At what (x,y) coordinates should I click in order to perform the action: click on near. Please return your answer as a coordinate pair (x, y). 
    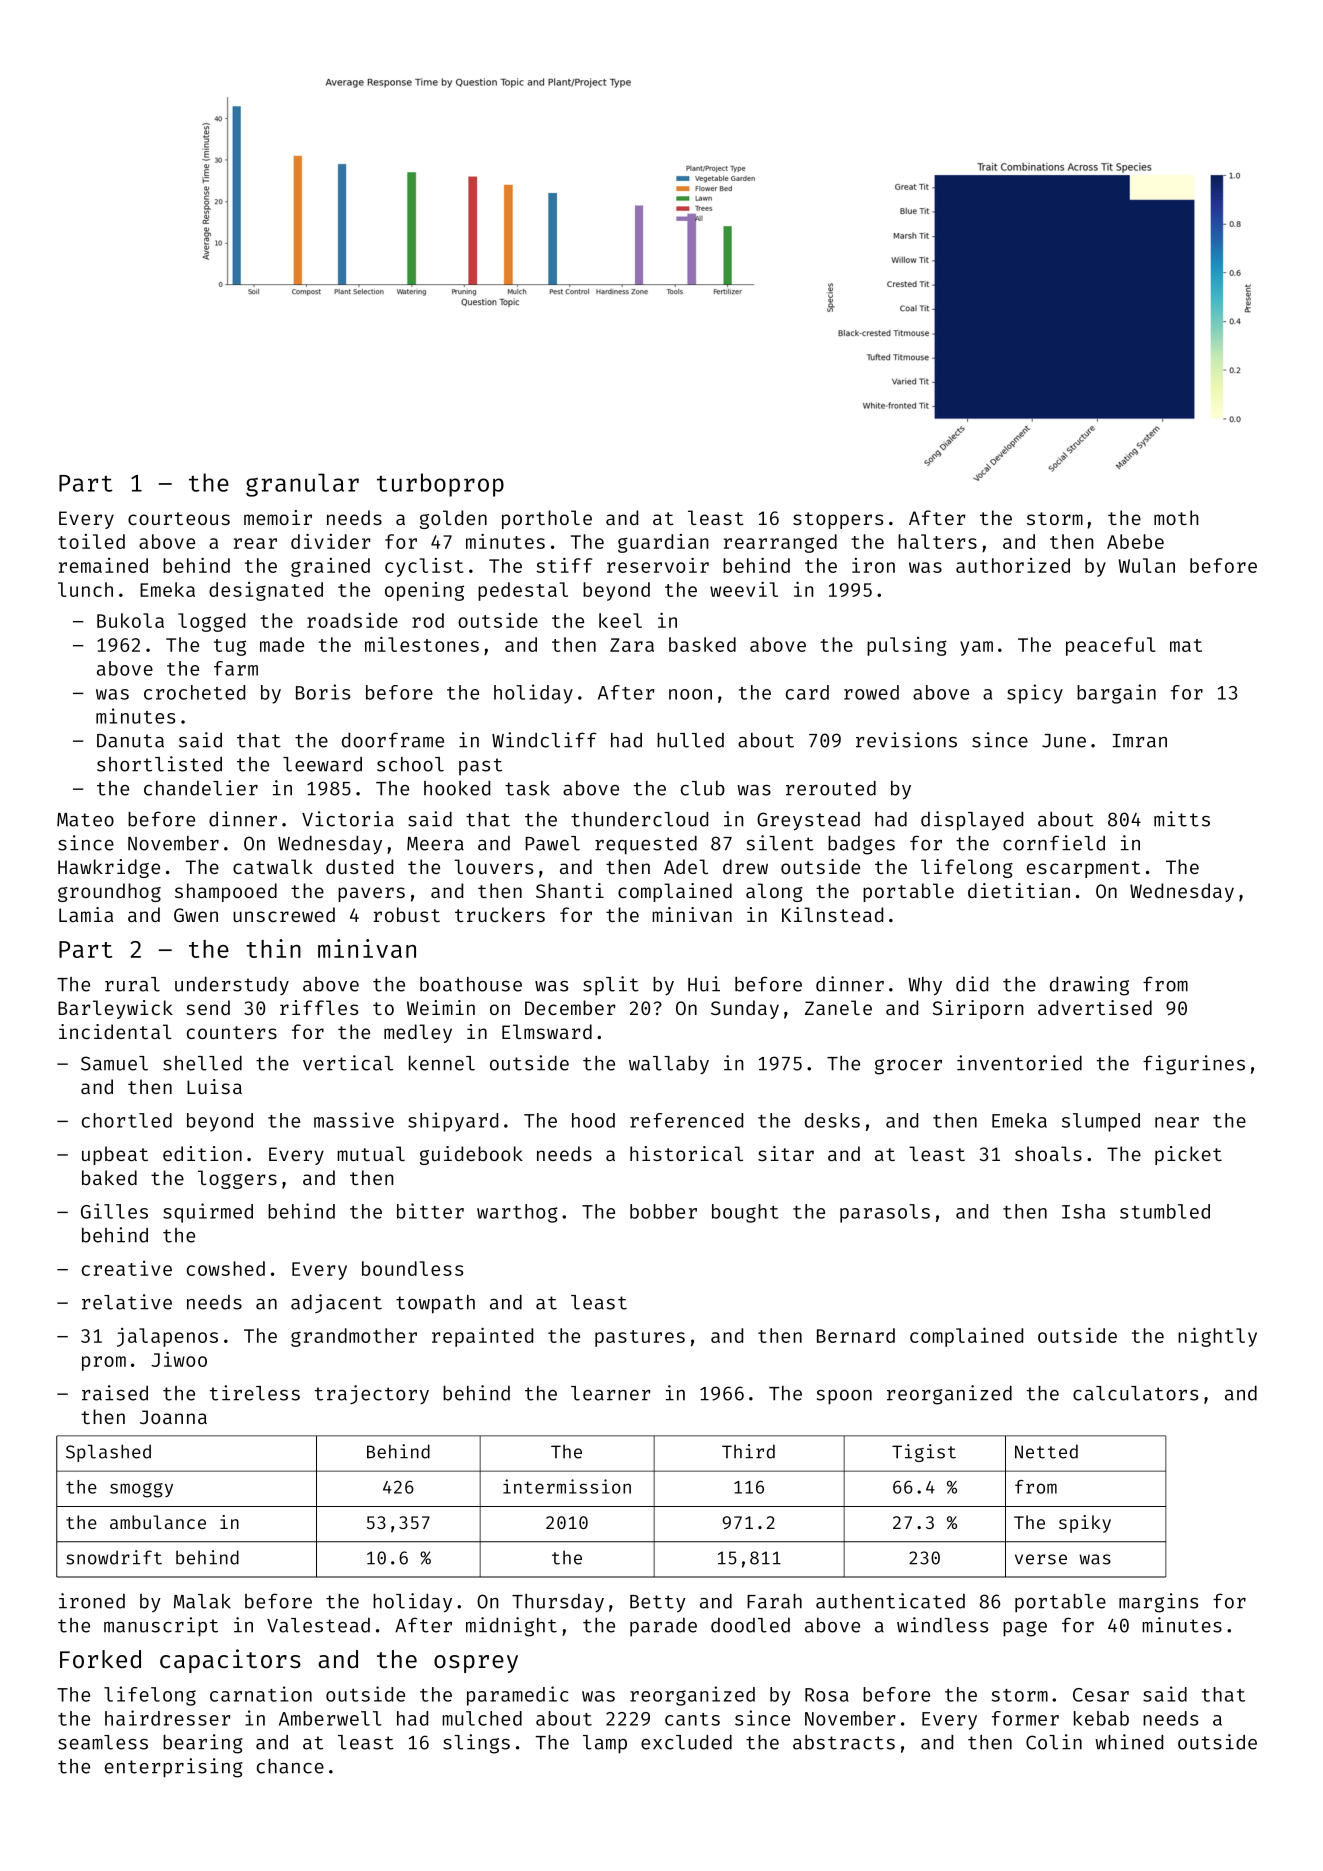
    Looking at the image, I should click on (1177, 1122).
